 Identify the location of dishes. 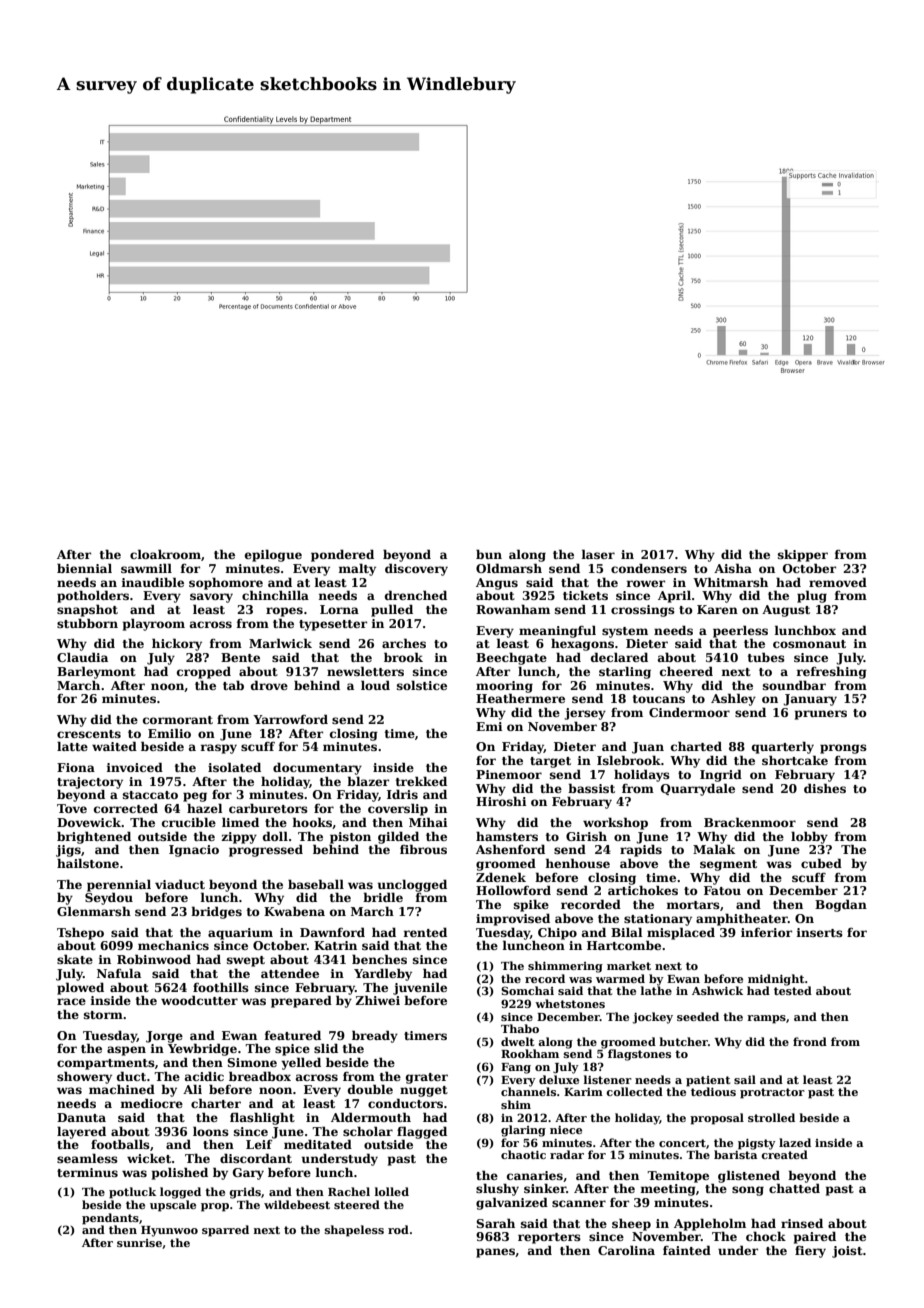
(825, 788).
